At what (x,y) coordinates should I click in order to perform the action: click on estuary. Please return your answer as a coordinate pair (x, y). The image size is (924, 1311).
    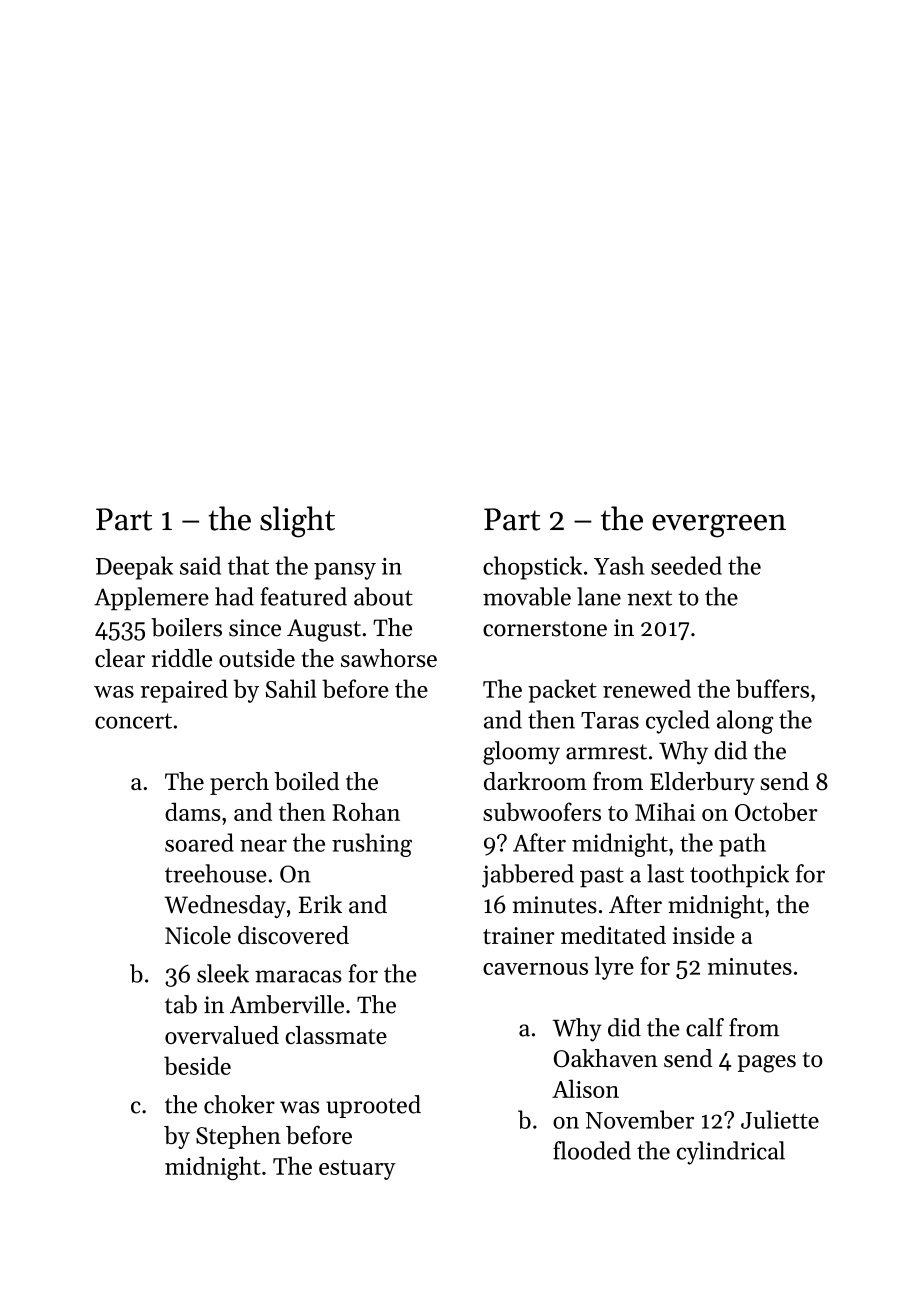
    Looking at the image, I should click on (357, 1170).
